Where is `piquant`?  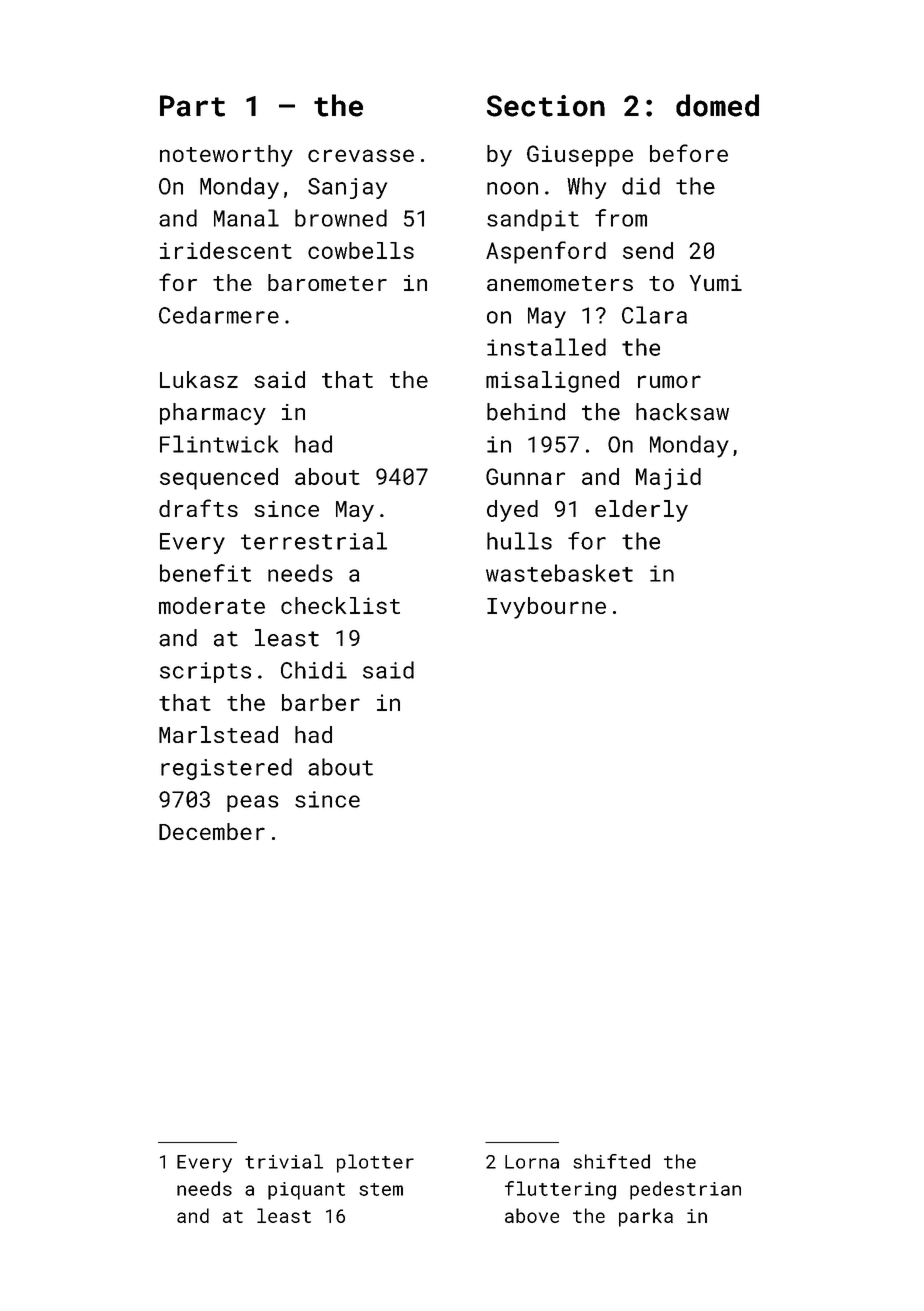
piquant is located at coordinates (306, 1191).
